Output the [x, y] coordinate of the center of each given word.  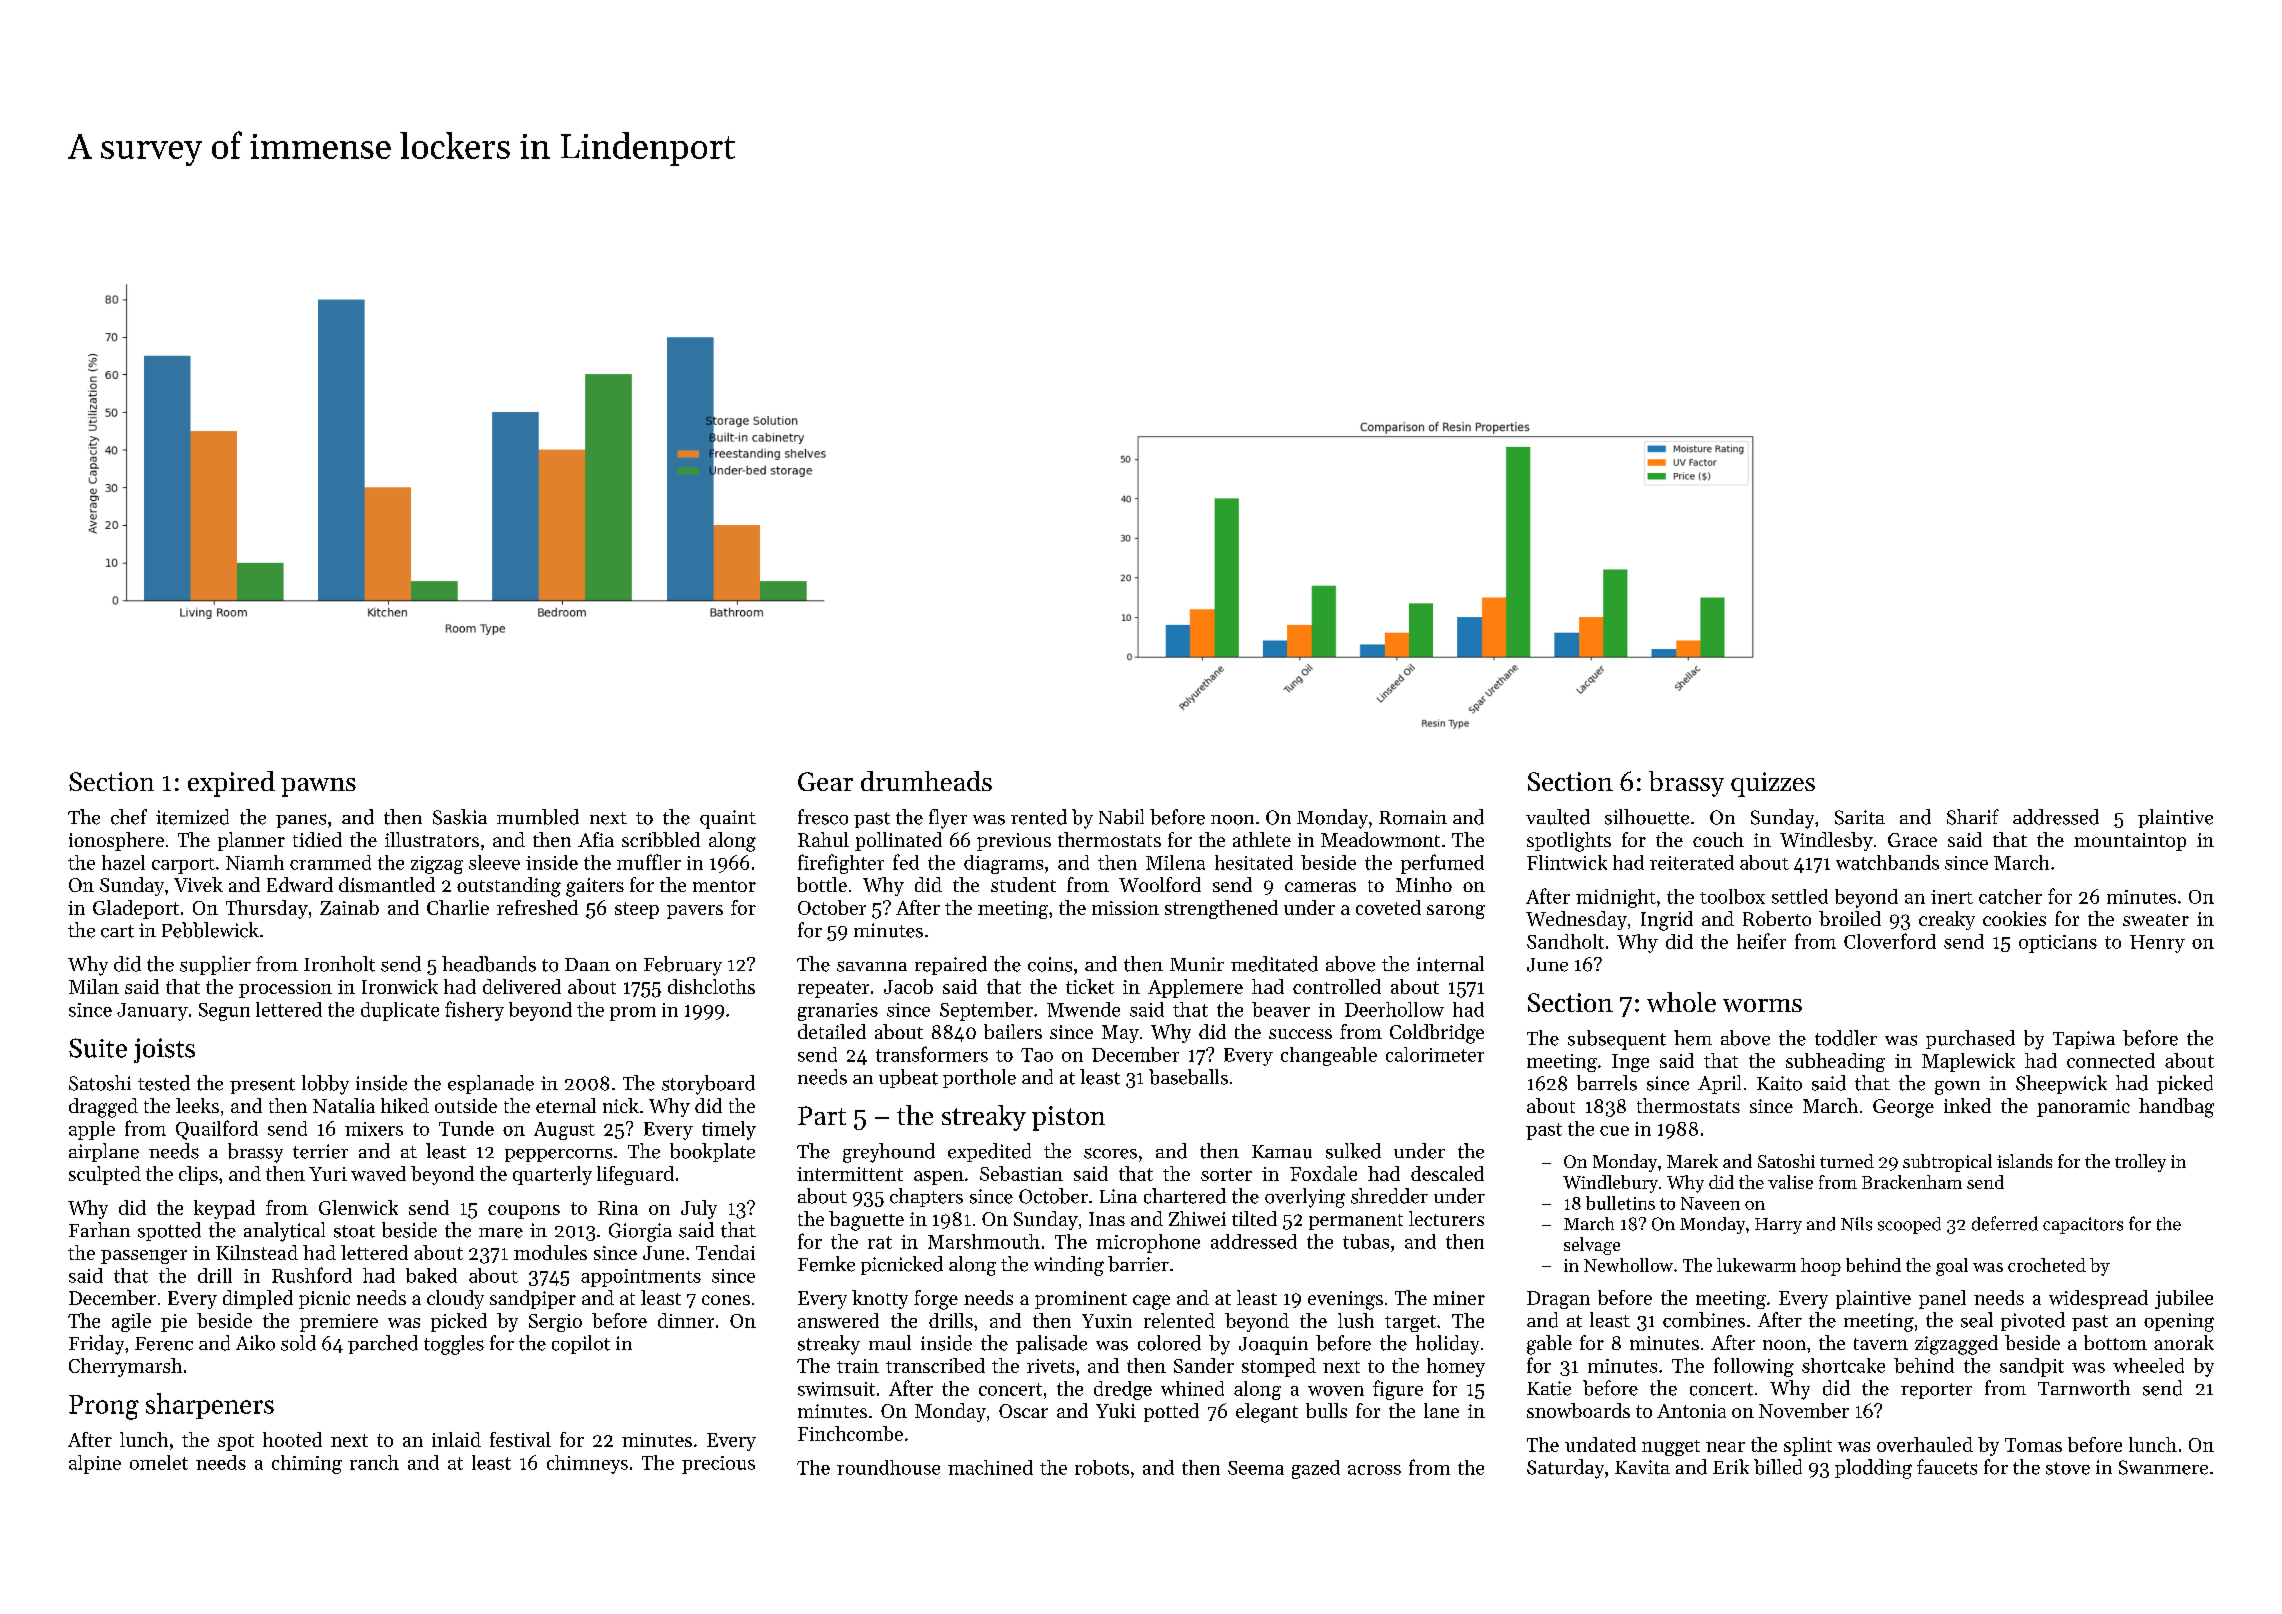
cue [1614, 1131]
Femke [826, 1264]
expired [231, 784]
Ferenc [164, 1344]
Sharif [1973, 817]
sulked [1353, 1151]
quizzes [1773, 784]
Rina [618, 1208]
